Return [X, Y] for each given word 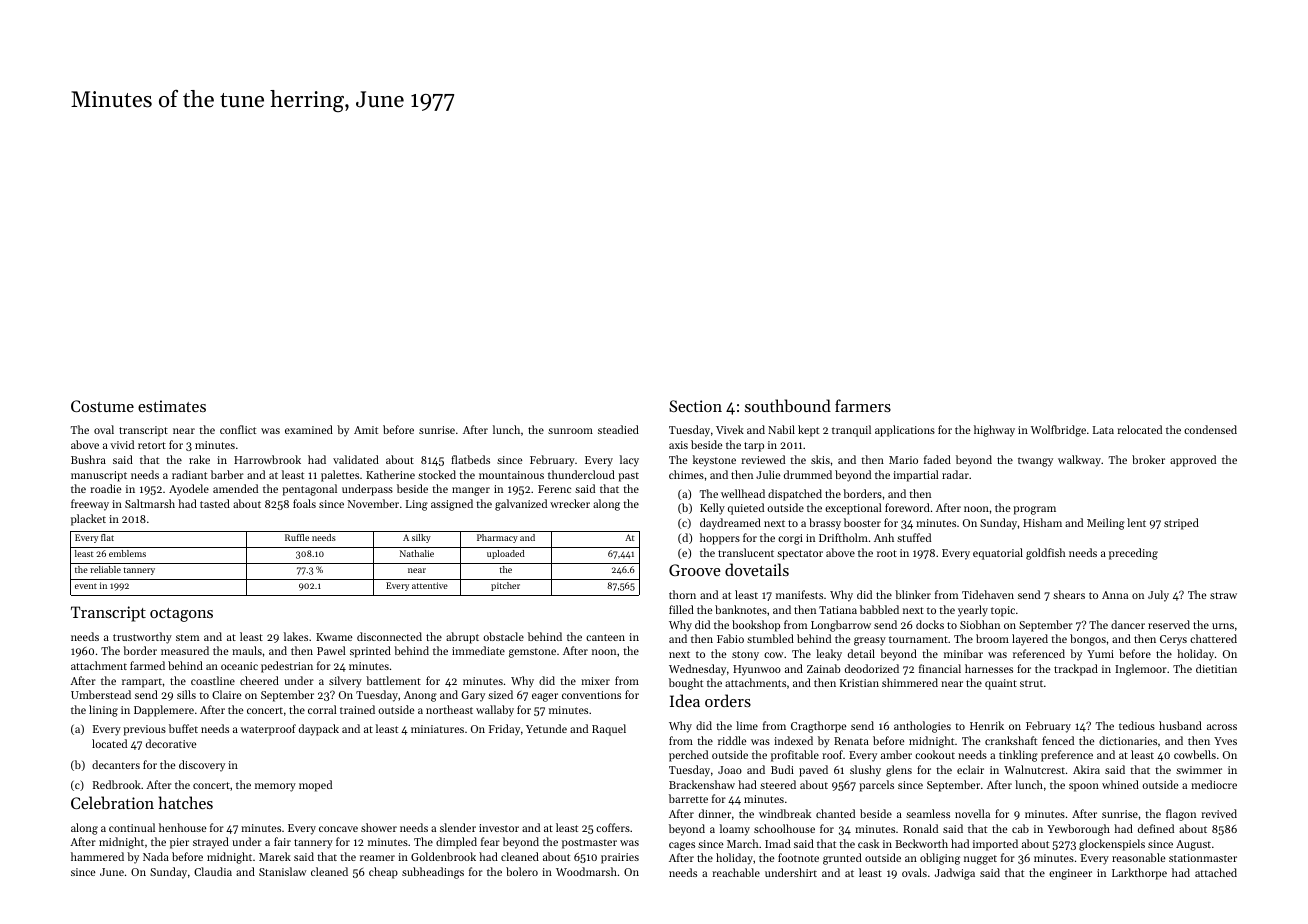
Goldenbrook [443, 856]
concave [338, 829]
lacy [629, 461]
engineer [1070, 874]
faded [937, 459]
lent [1136, 522]
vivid [122, 444]
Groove [695, 570]
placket [88, 520]
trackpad [1076, 670]
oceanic [239, 666]
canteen [605, 637]
